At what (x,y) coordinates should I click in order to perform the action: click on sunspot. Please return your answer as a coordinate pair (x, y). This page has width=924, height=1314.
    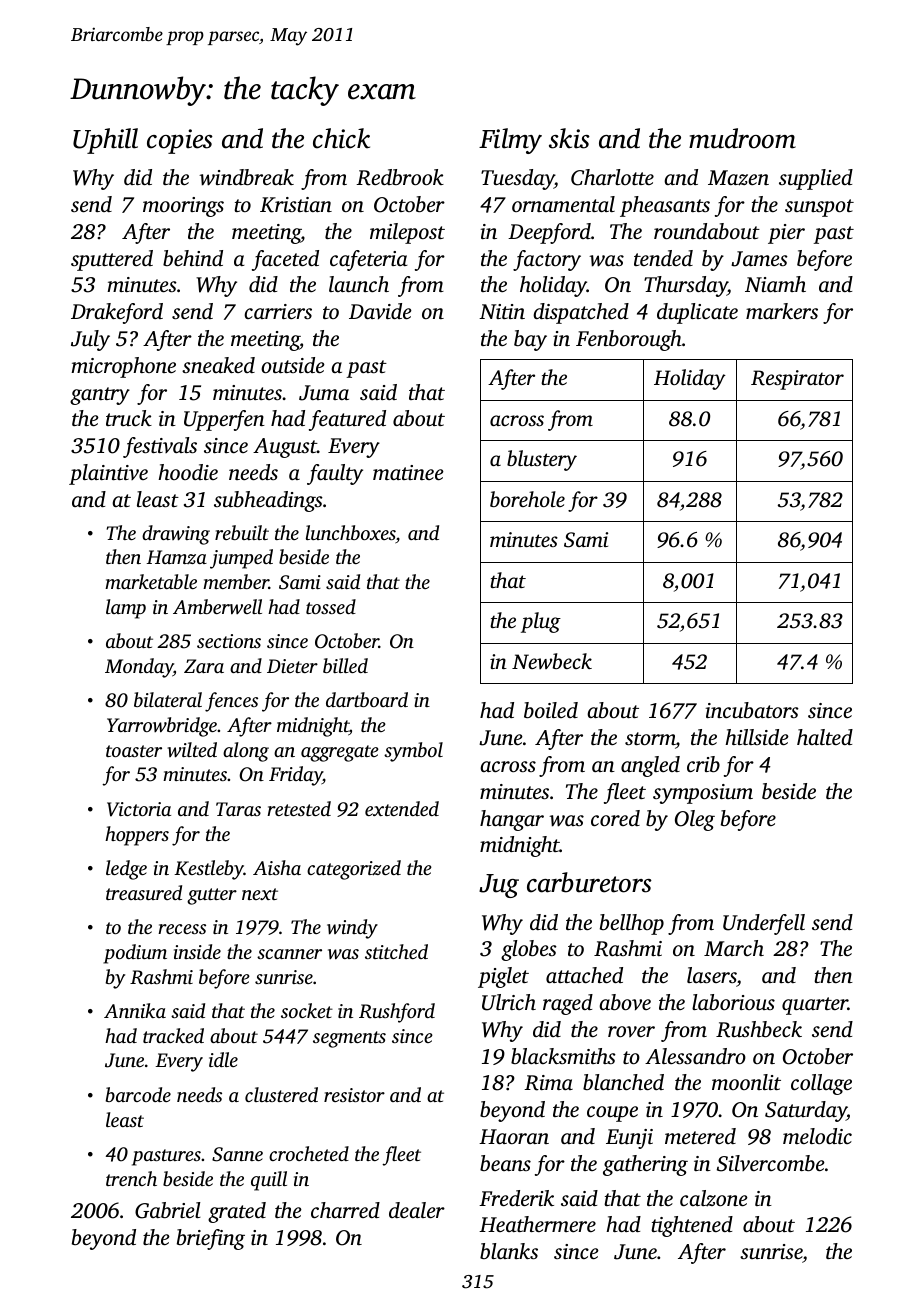
    Looking at the image, I should click on (819, 208).
